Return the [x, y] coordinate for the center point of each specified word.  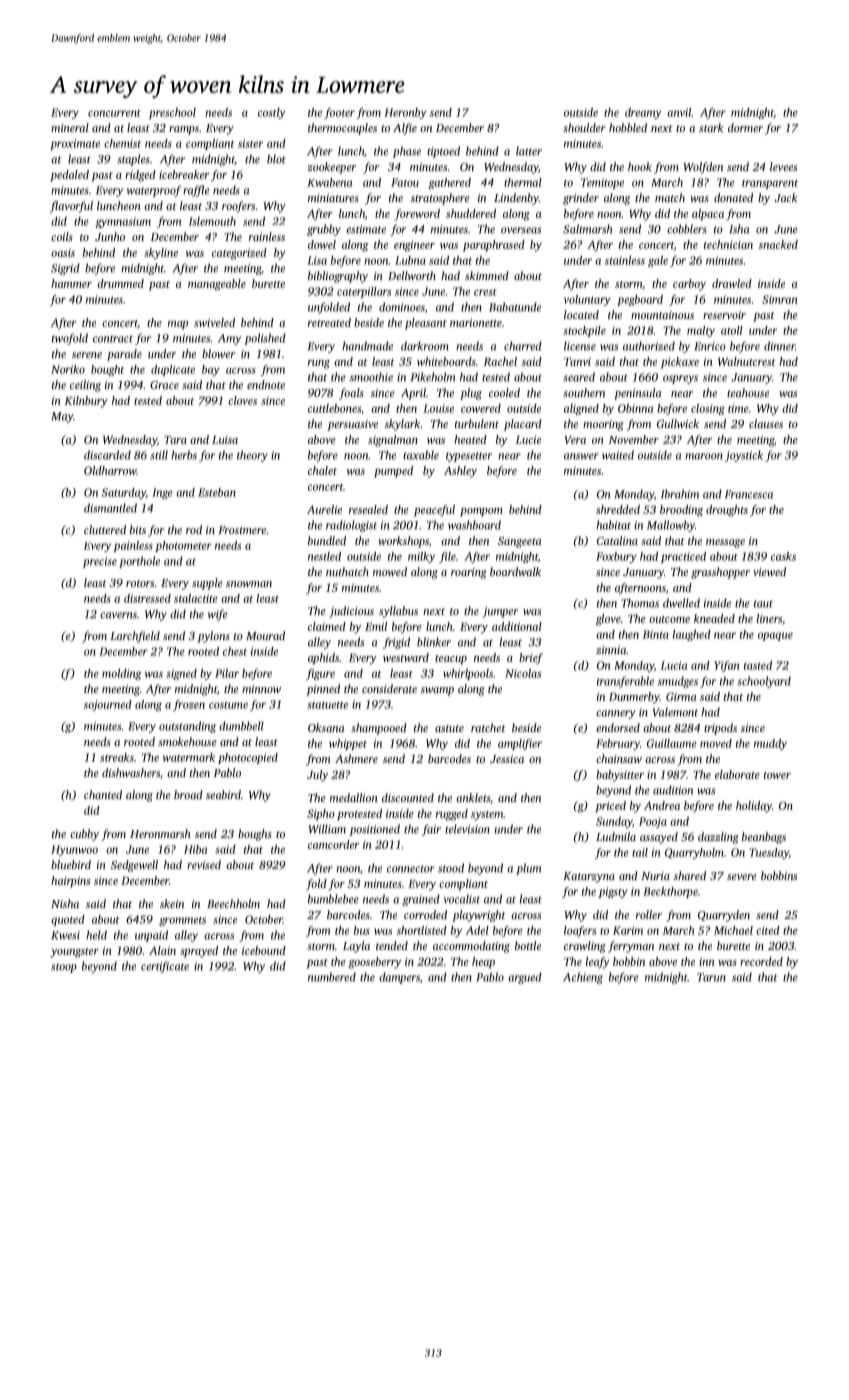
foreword [417, 215]
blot [276, 159]
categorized [239, 254]
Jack [786, 197]
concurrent [114, 113]
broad [188, 794]
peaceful [434, 511]
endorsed [618, 727]
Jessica [507, 759]
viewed [769, 571]
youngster [74, 953]
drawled [732, 283]
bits [138, 529]
